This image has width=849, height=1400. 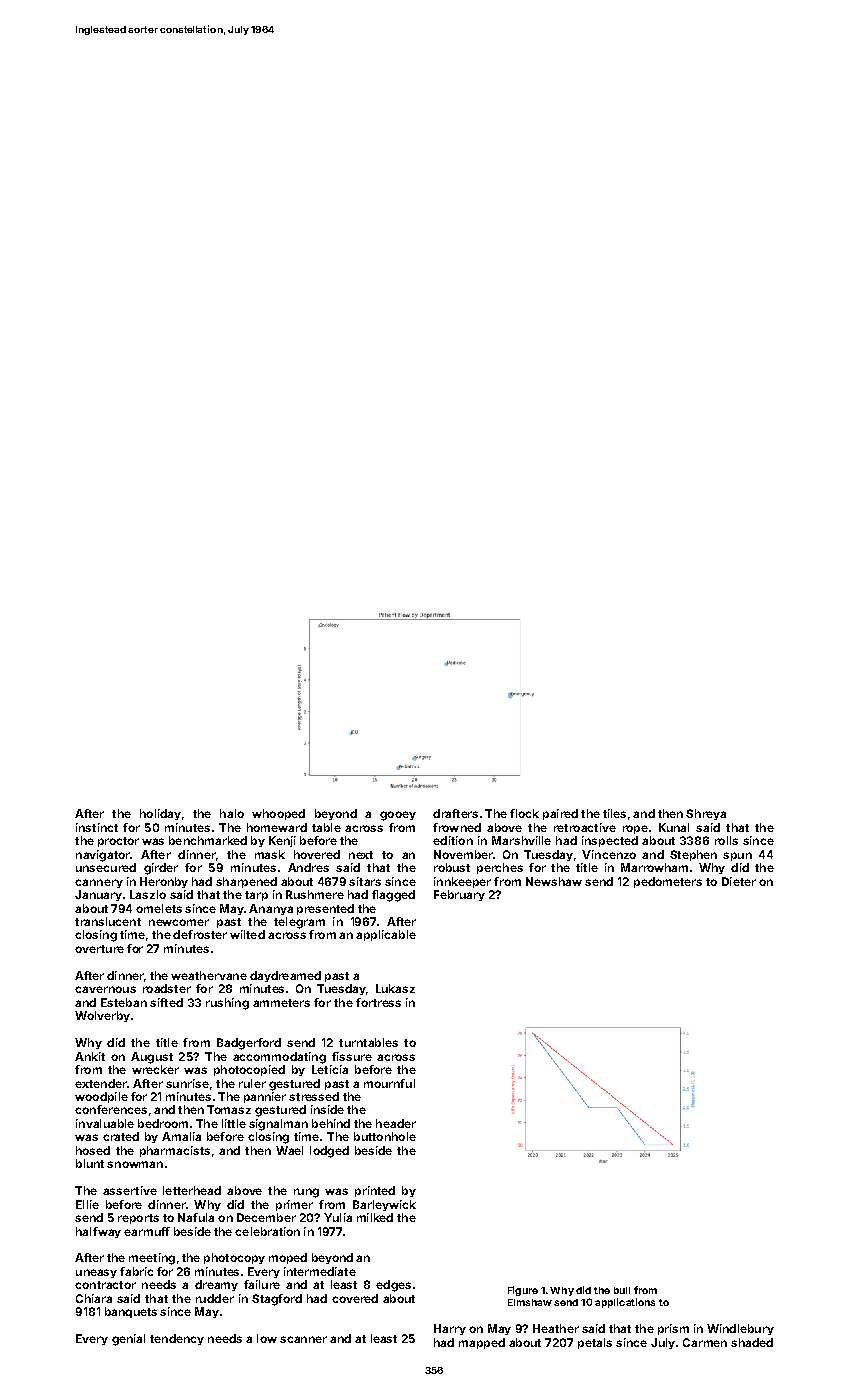 What do you see at coordinates (398, 816) in the image?
I see `gooey` at bounding box center [398, 816].
